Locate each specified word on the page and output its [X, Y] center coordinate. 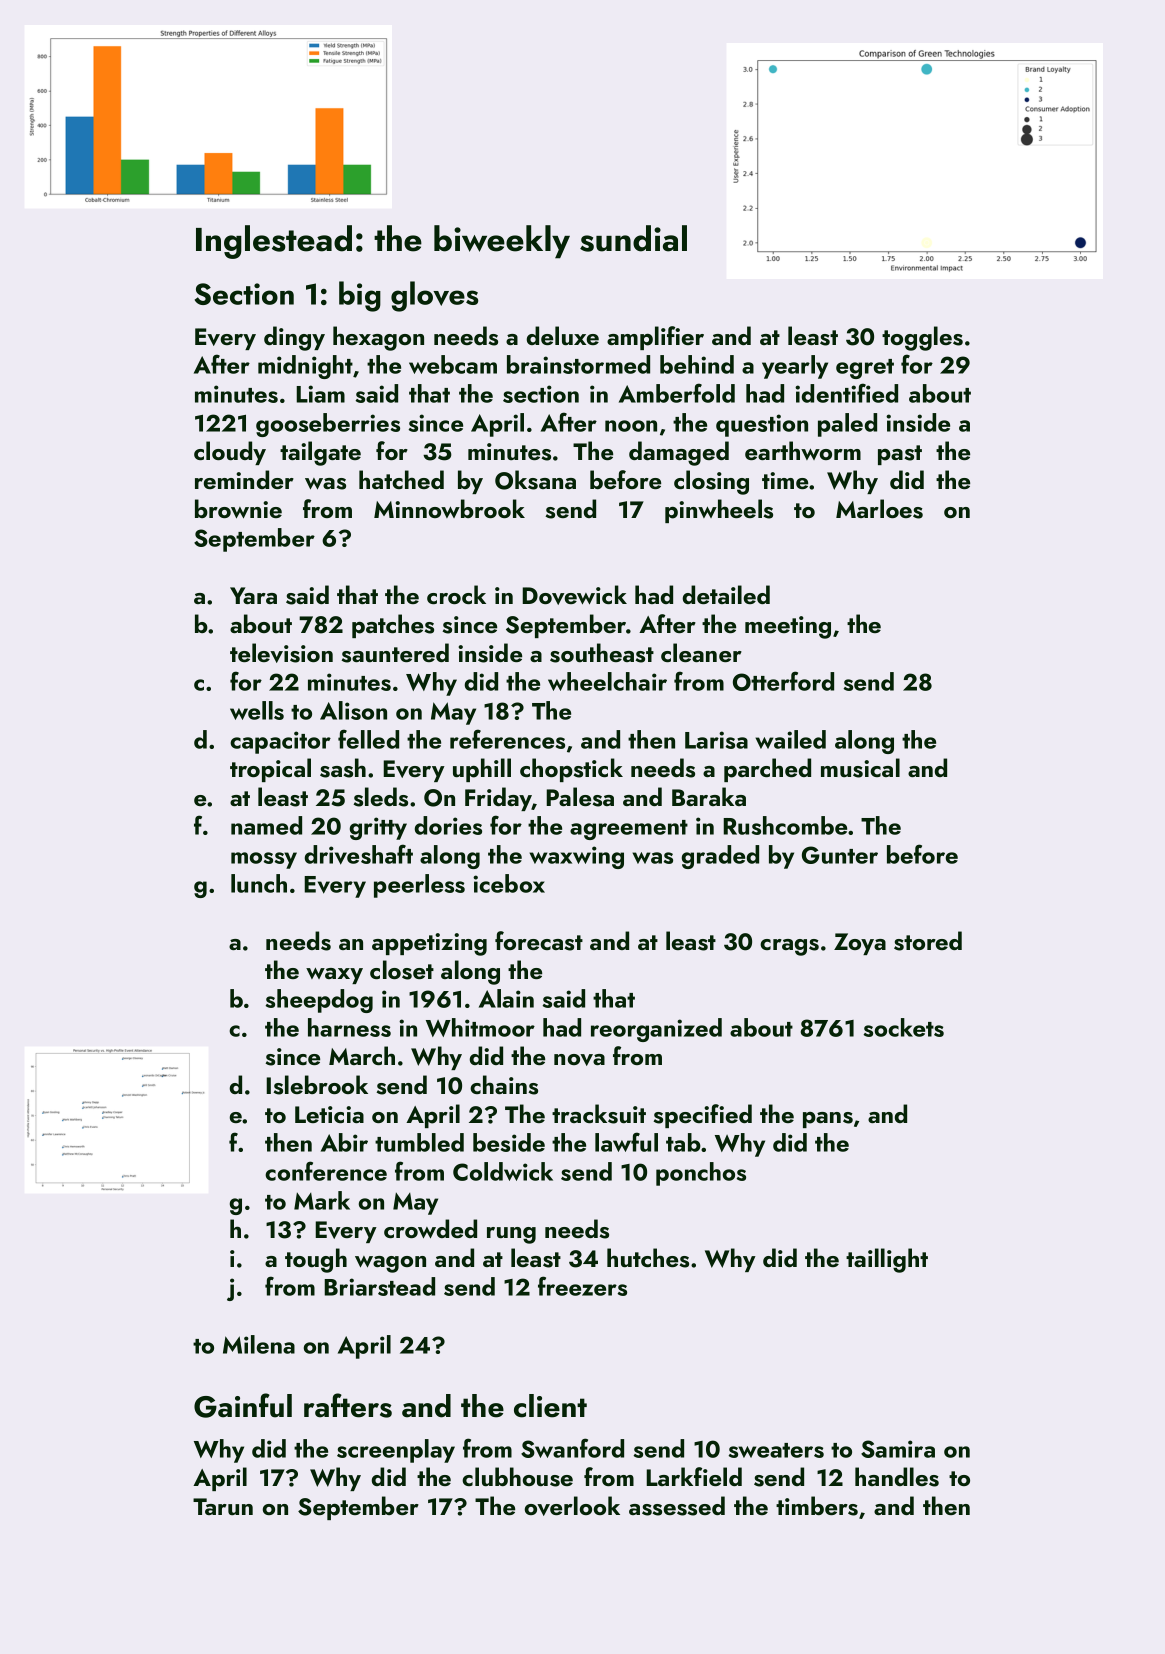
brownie [238, 508]
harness [349, 1027]
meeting [788, 627]
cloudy [230, 453]
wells [257, 710]
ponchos [701, 1174]
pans [828, 1120]
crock [456, 594]
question [762, 425]
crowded [430, 1228]
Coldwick [503, 1171]
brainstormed [578, 364]
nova [579, 1060]
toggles [922, 338]
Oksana [535, 480]
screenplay [396, 1451]
